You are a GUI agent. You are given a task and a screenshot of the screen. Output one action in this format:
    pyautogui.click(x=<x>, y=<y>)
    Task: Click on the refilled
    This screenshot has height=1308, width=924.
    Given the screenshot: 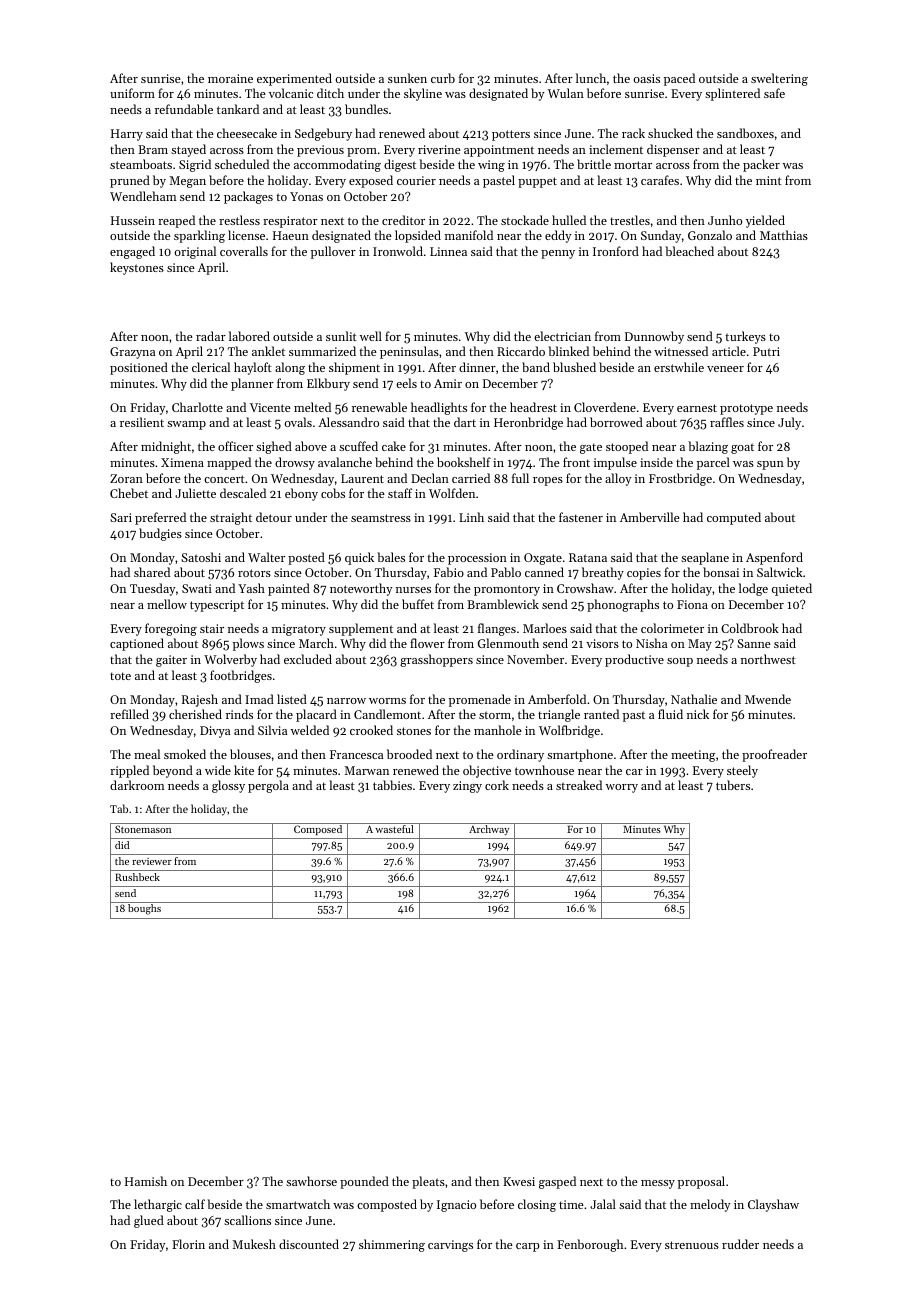 What is the action you would take?
    pyautogui.click(x=129, y=714)
